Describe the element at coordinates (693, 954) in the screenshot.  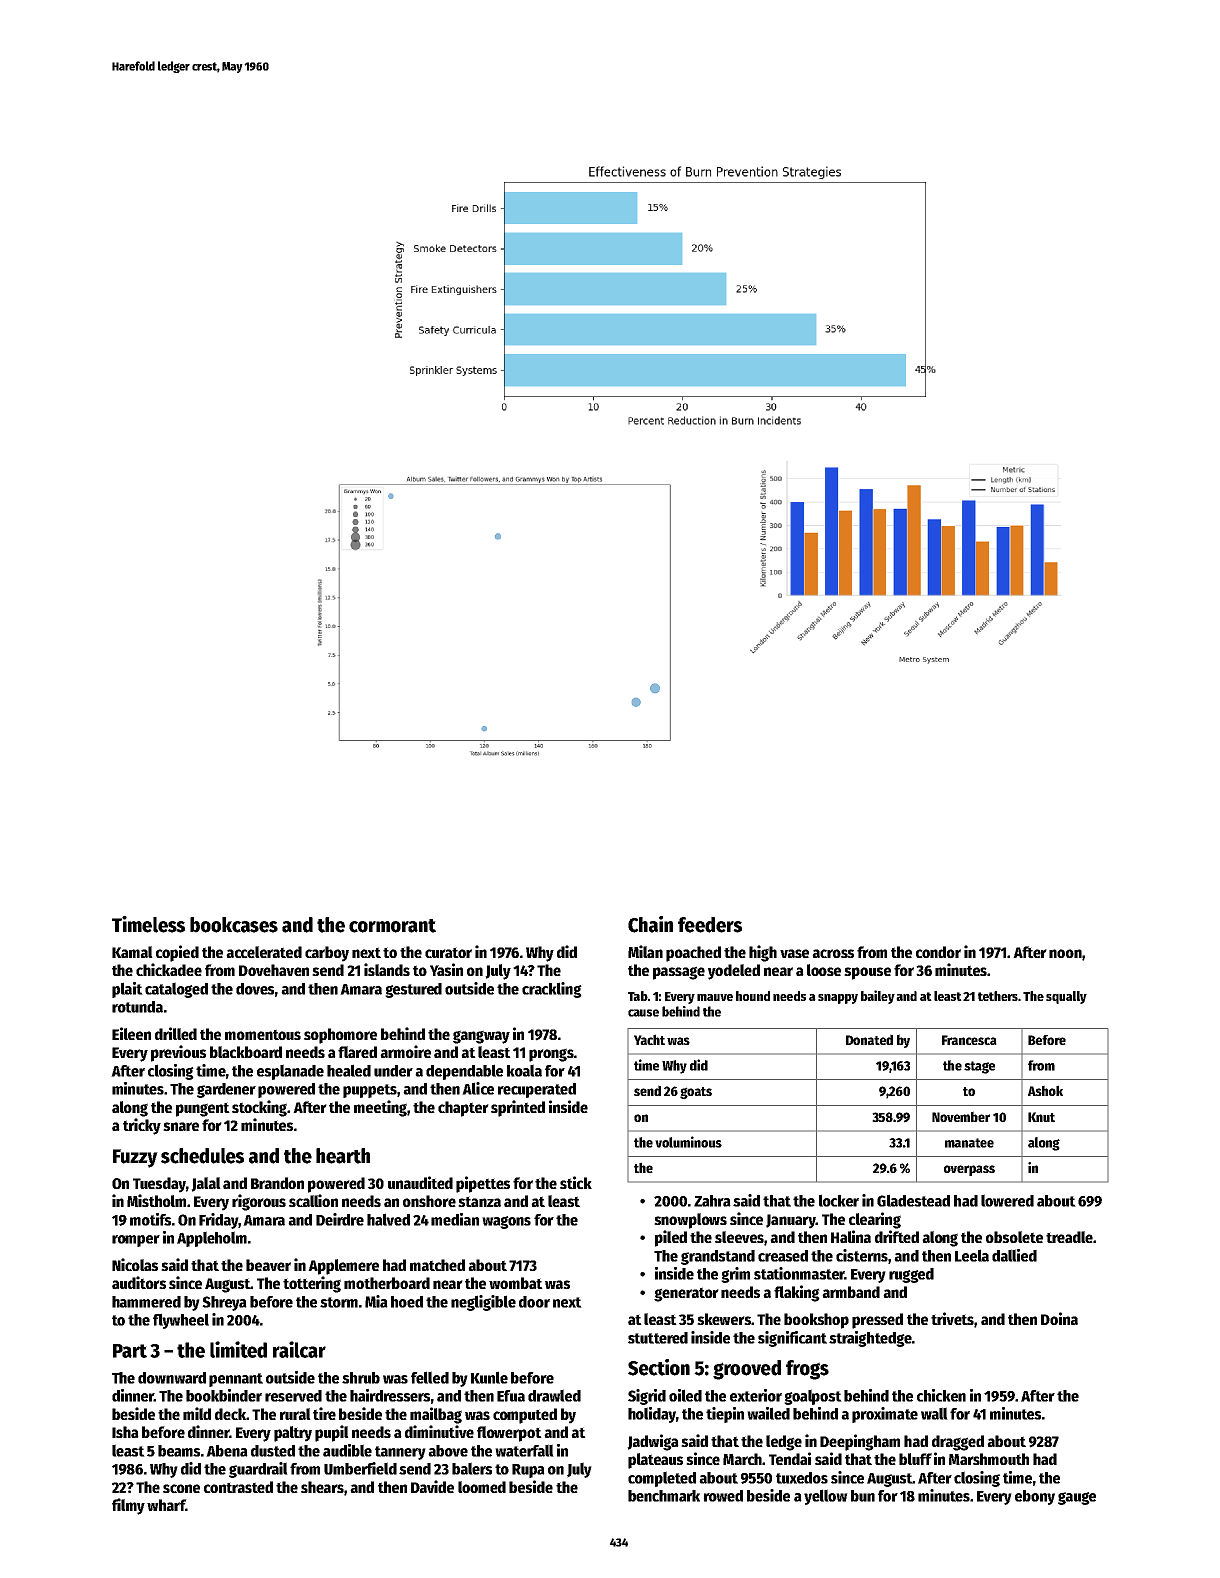
I see `poached` at that location.
